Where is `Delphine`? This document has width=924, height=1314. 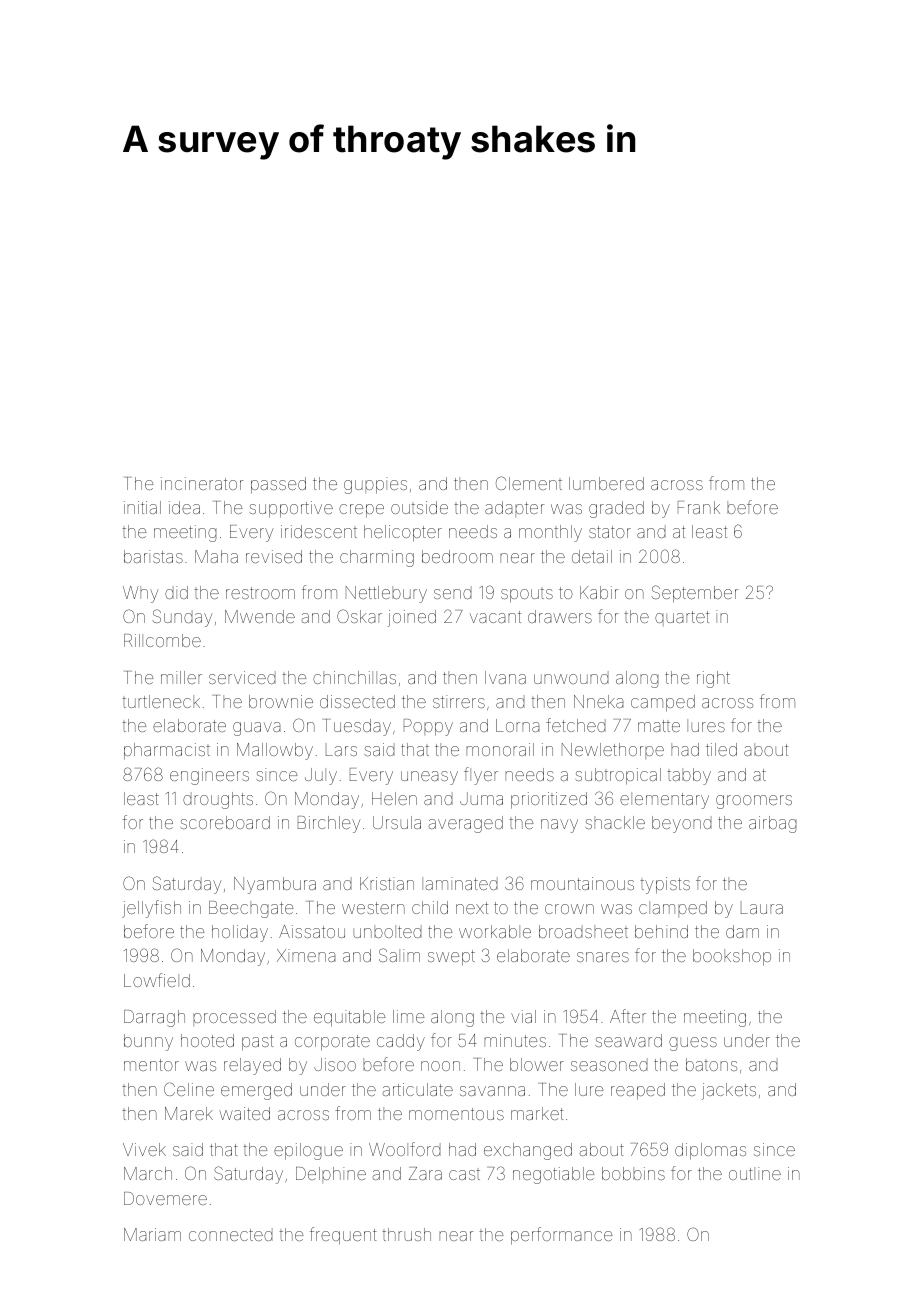
Delphine is located at coordinates (331, 1175).
